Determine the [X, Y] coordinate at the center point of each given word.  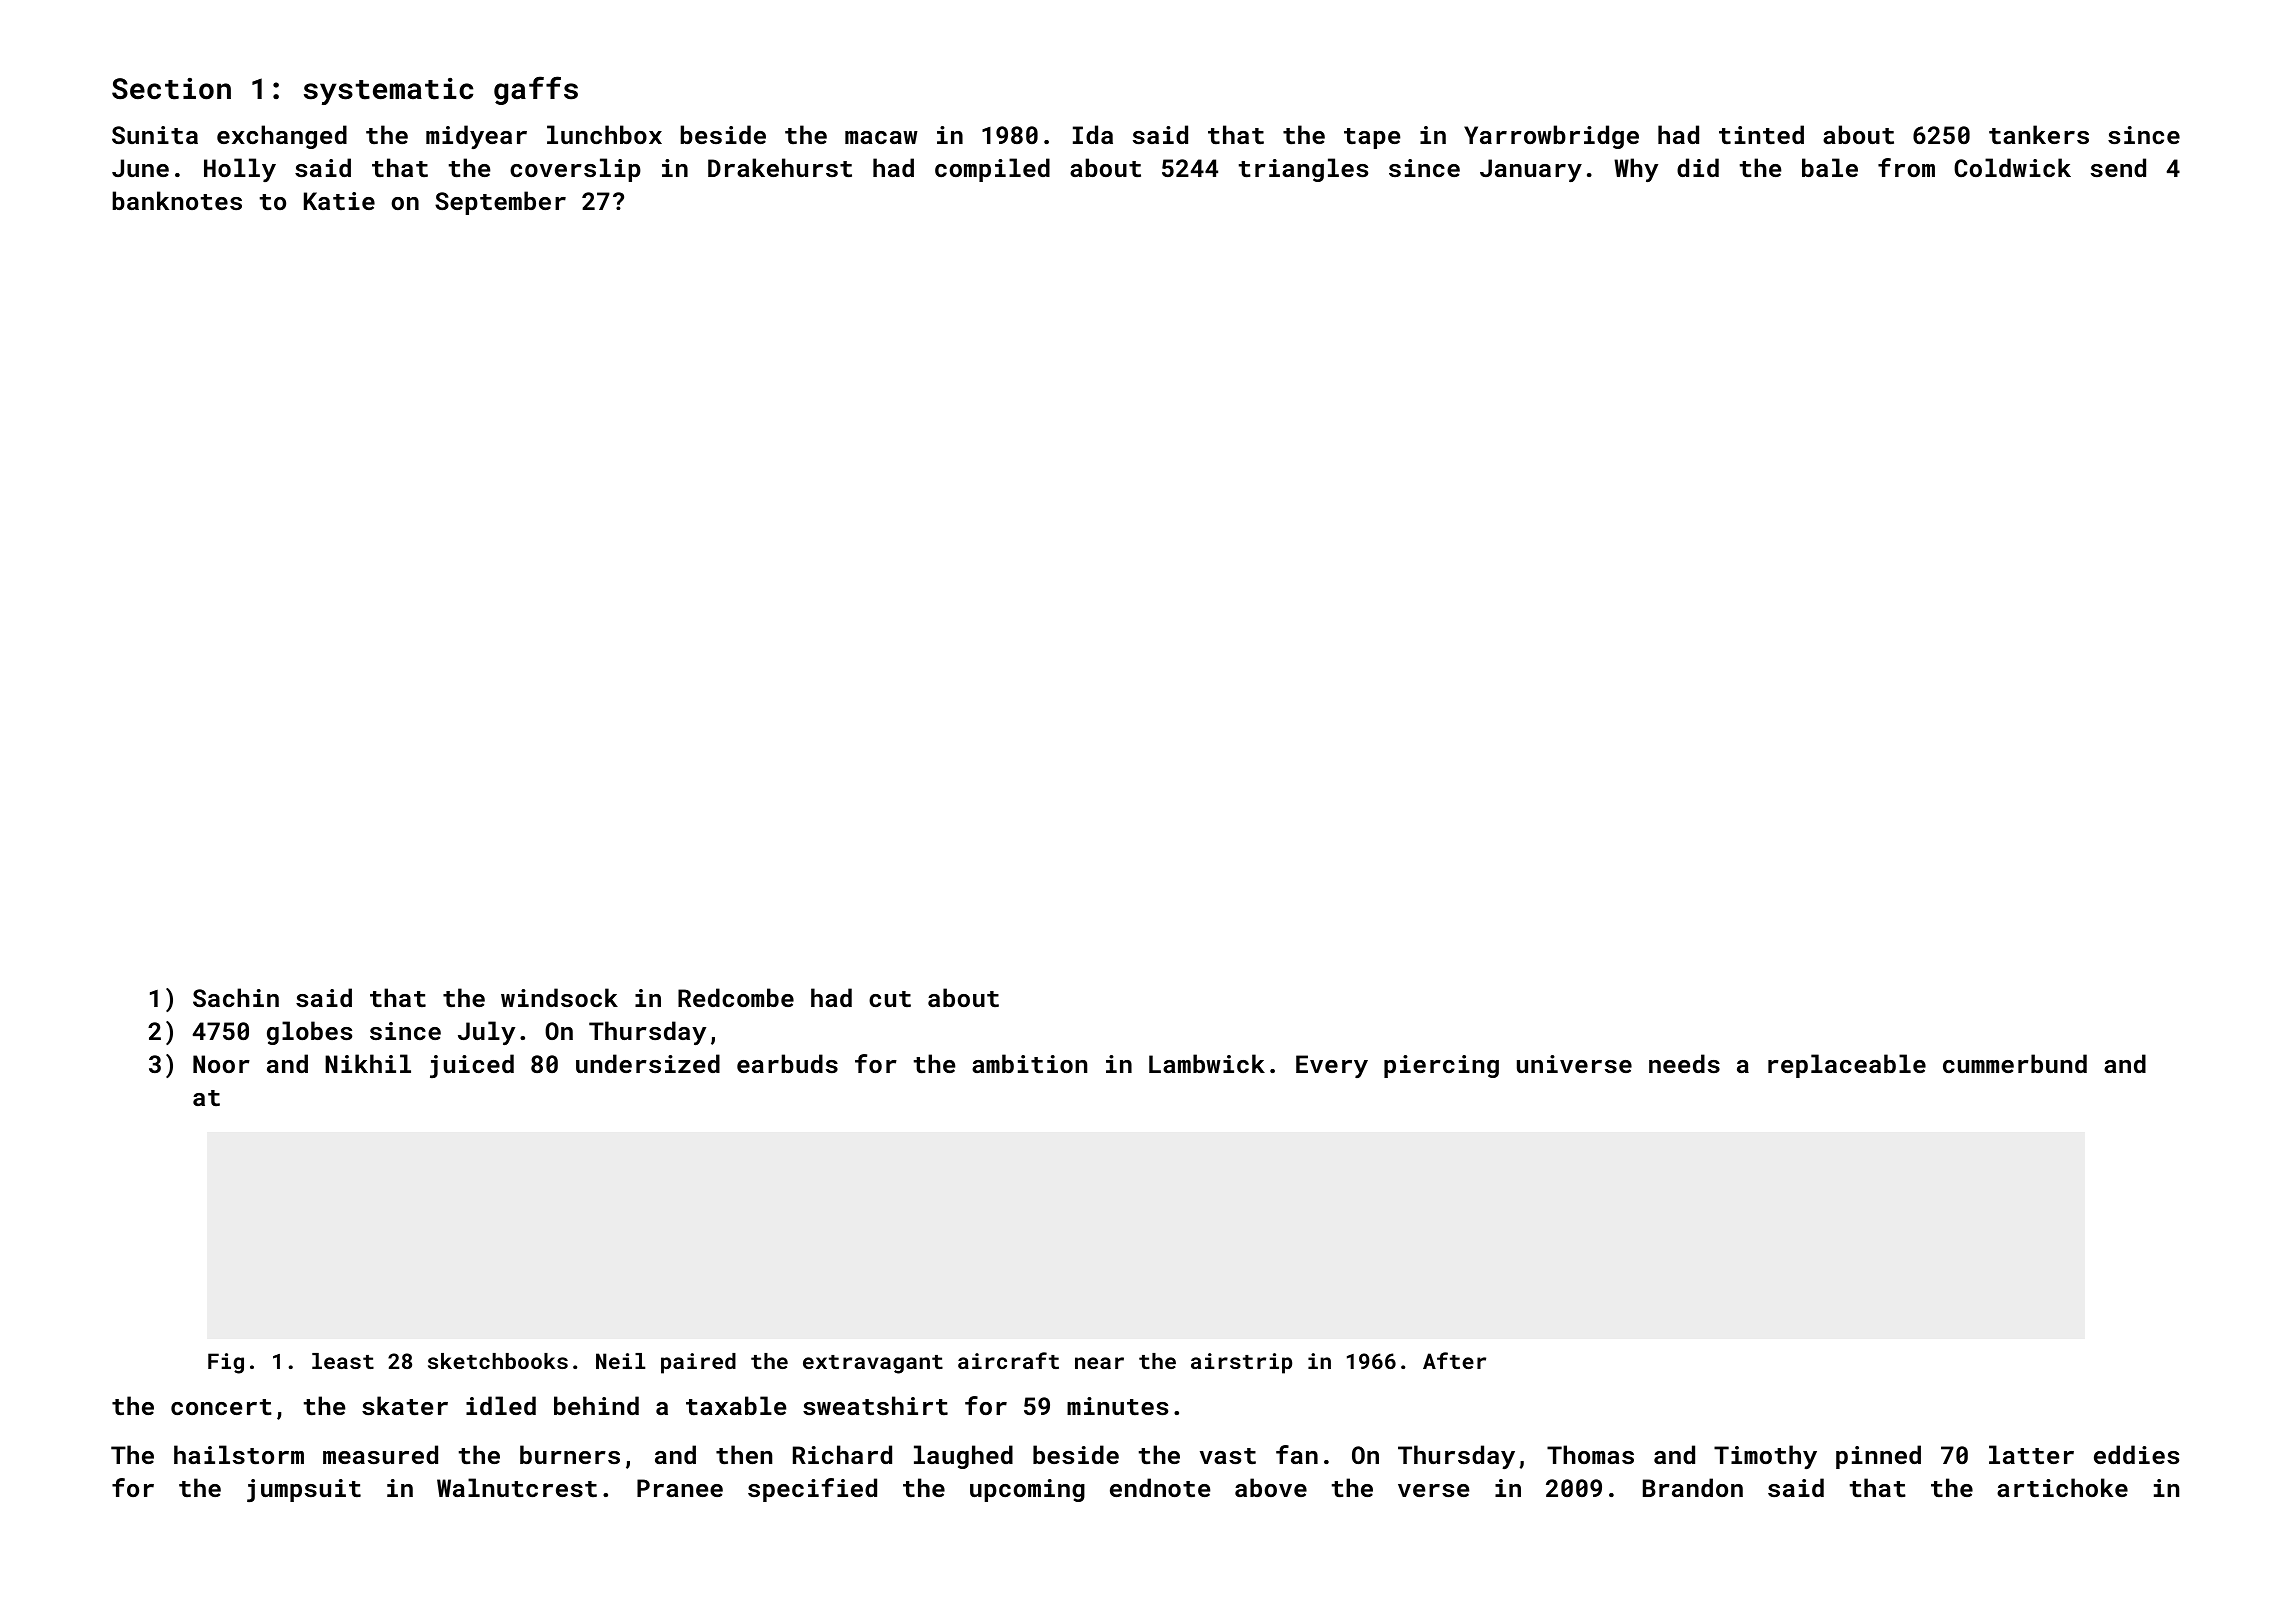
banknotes [177, 200]
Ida [1093, 134]
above [1271, 1487]
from [1906, 167]
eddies [2136, 1454]
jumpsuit [304, 1490]
